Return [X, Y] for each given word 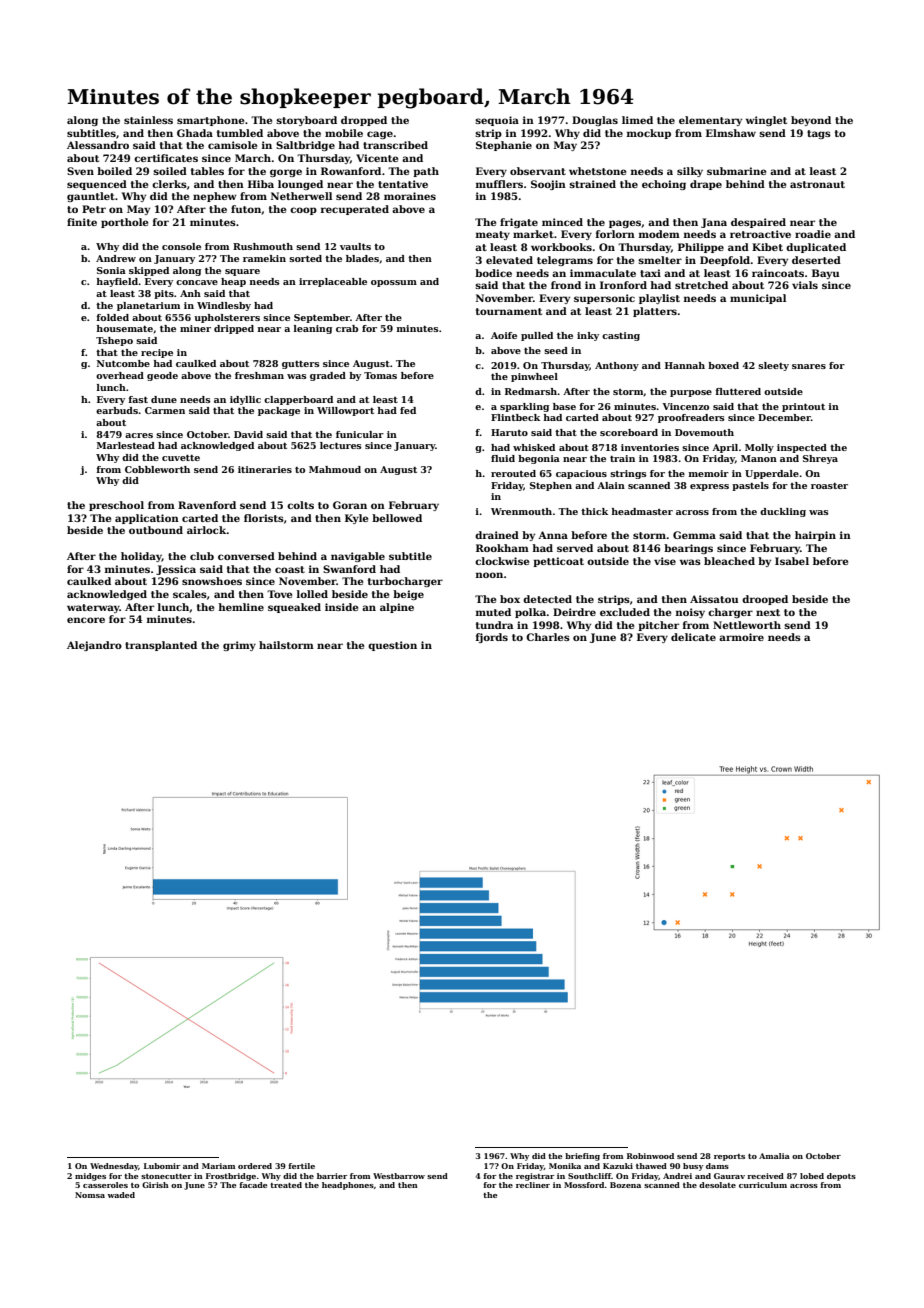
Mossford [584, 1185]
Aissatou [714, 599]
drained [497, 535]
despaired [758, 223]
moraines [410, 196]
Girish [155, 1185]
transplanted [161, 646]
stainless [148, 120]
